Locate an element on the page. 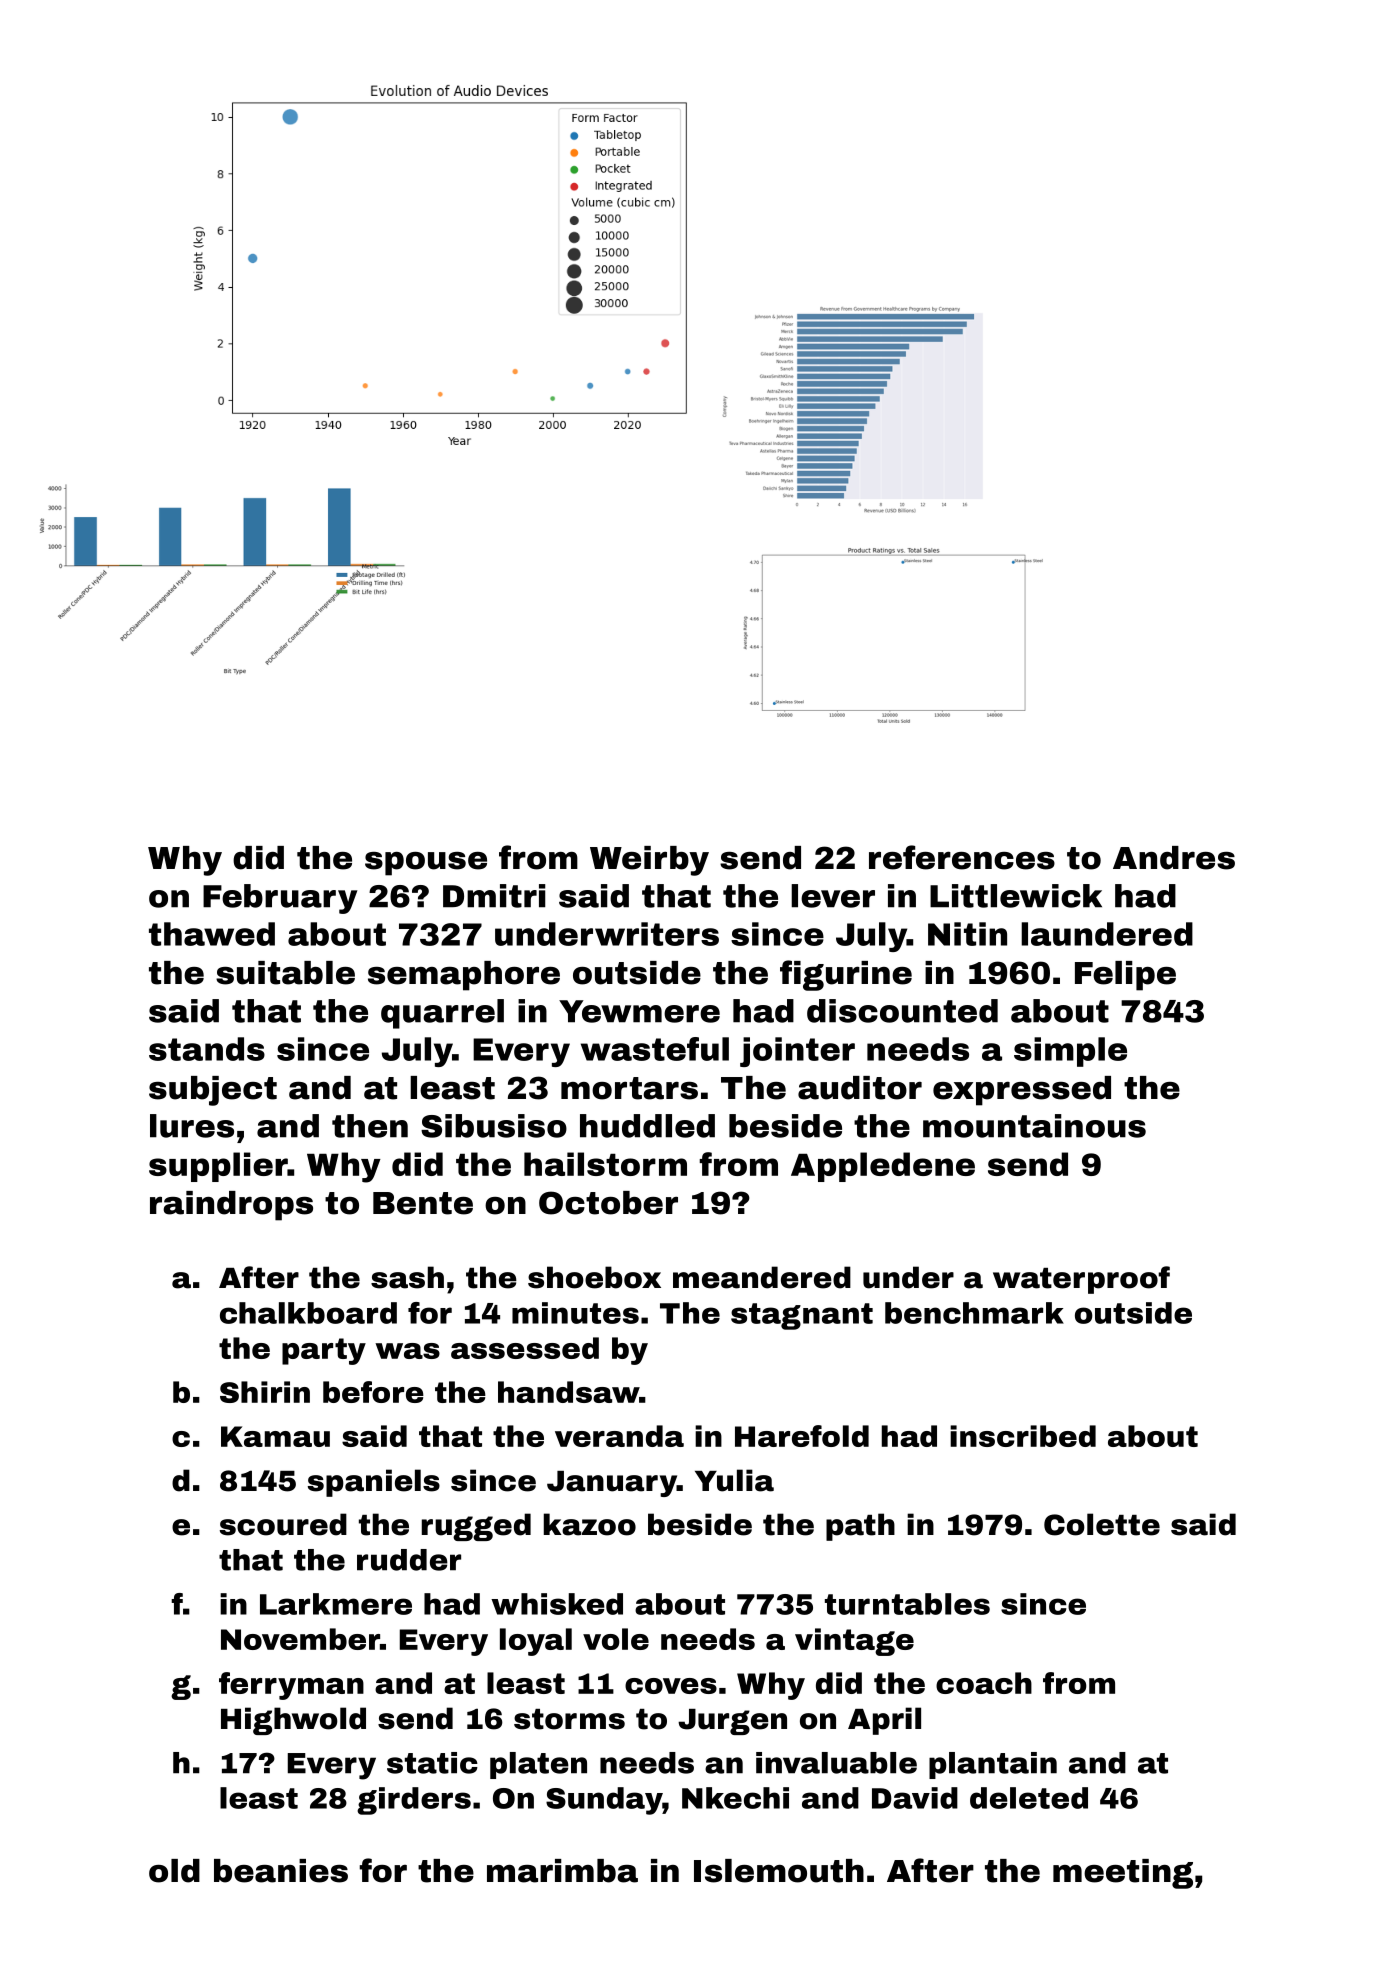  Weirby is located at coordinates (649, 861).
